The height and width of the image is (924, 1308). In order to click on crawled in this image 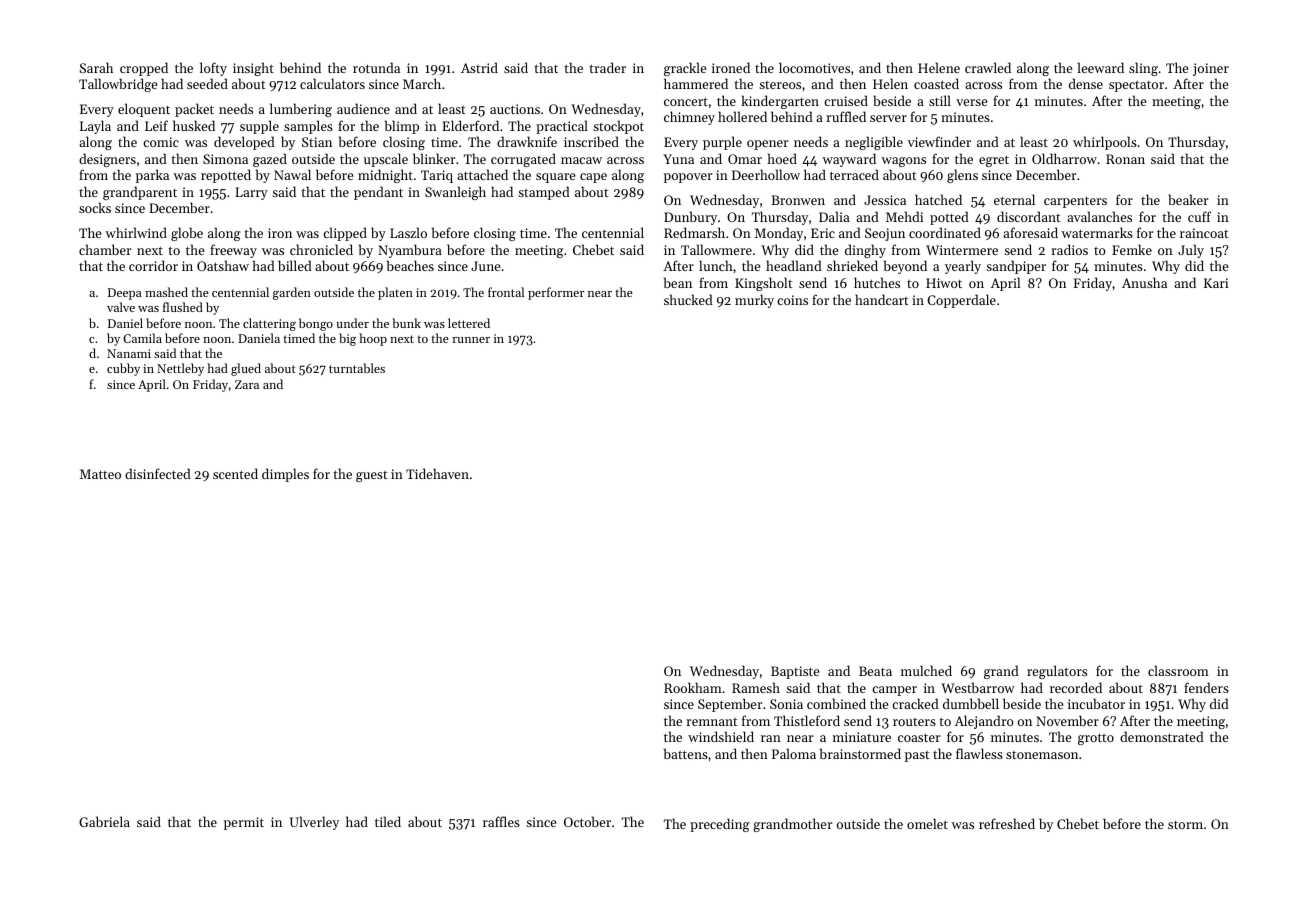, I will do `click(988, 67)`.
